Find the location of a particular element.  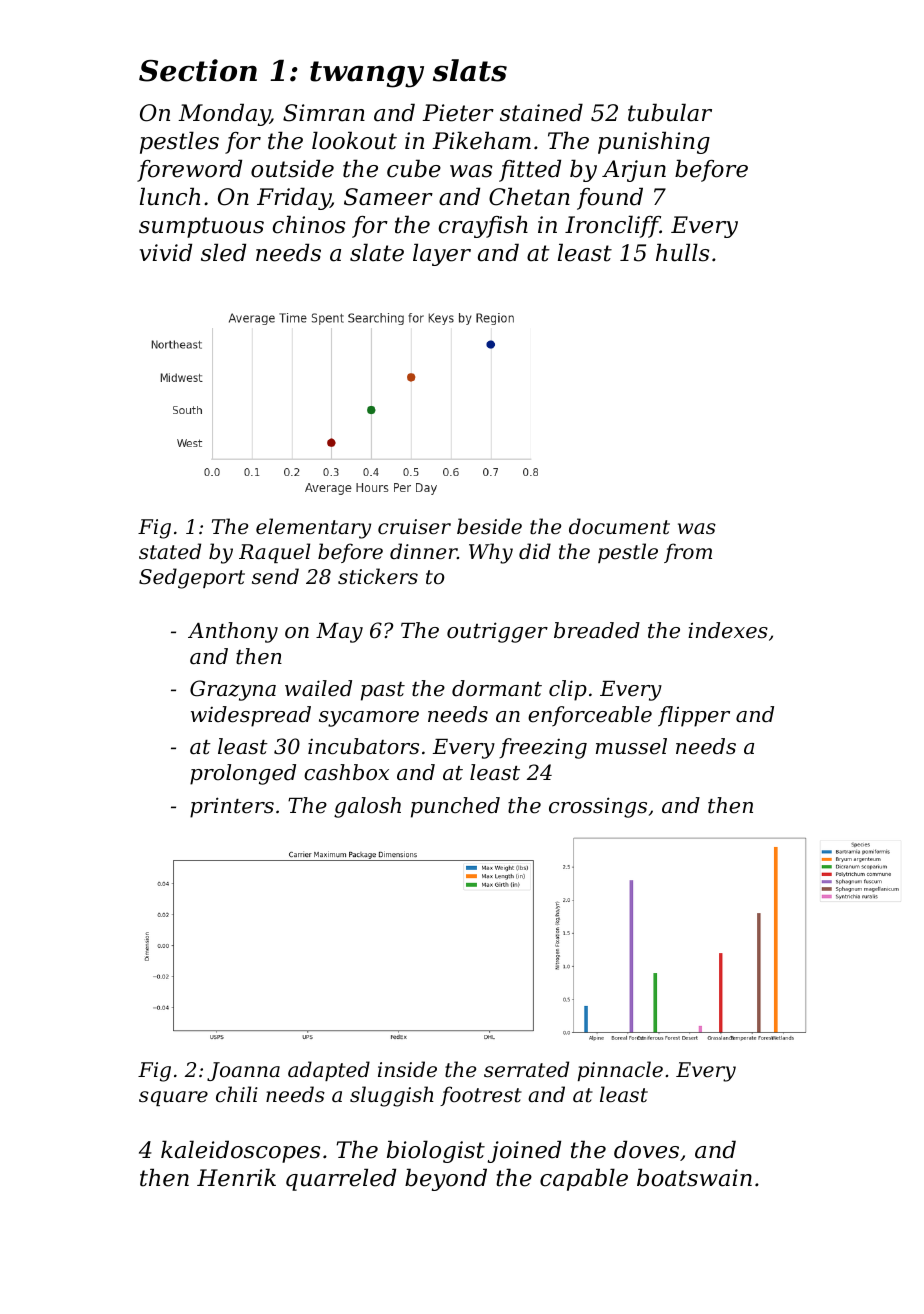

serrated is located at coordinates (526, 1069).
